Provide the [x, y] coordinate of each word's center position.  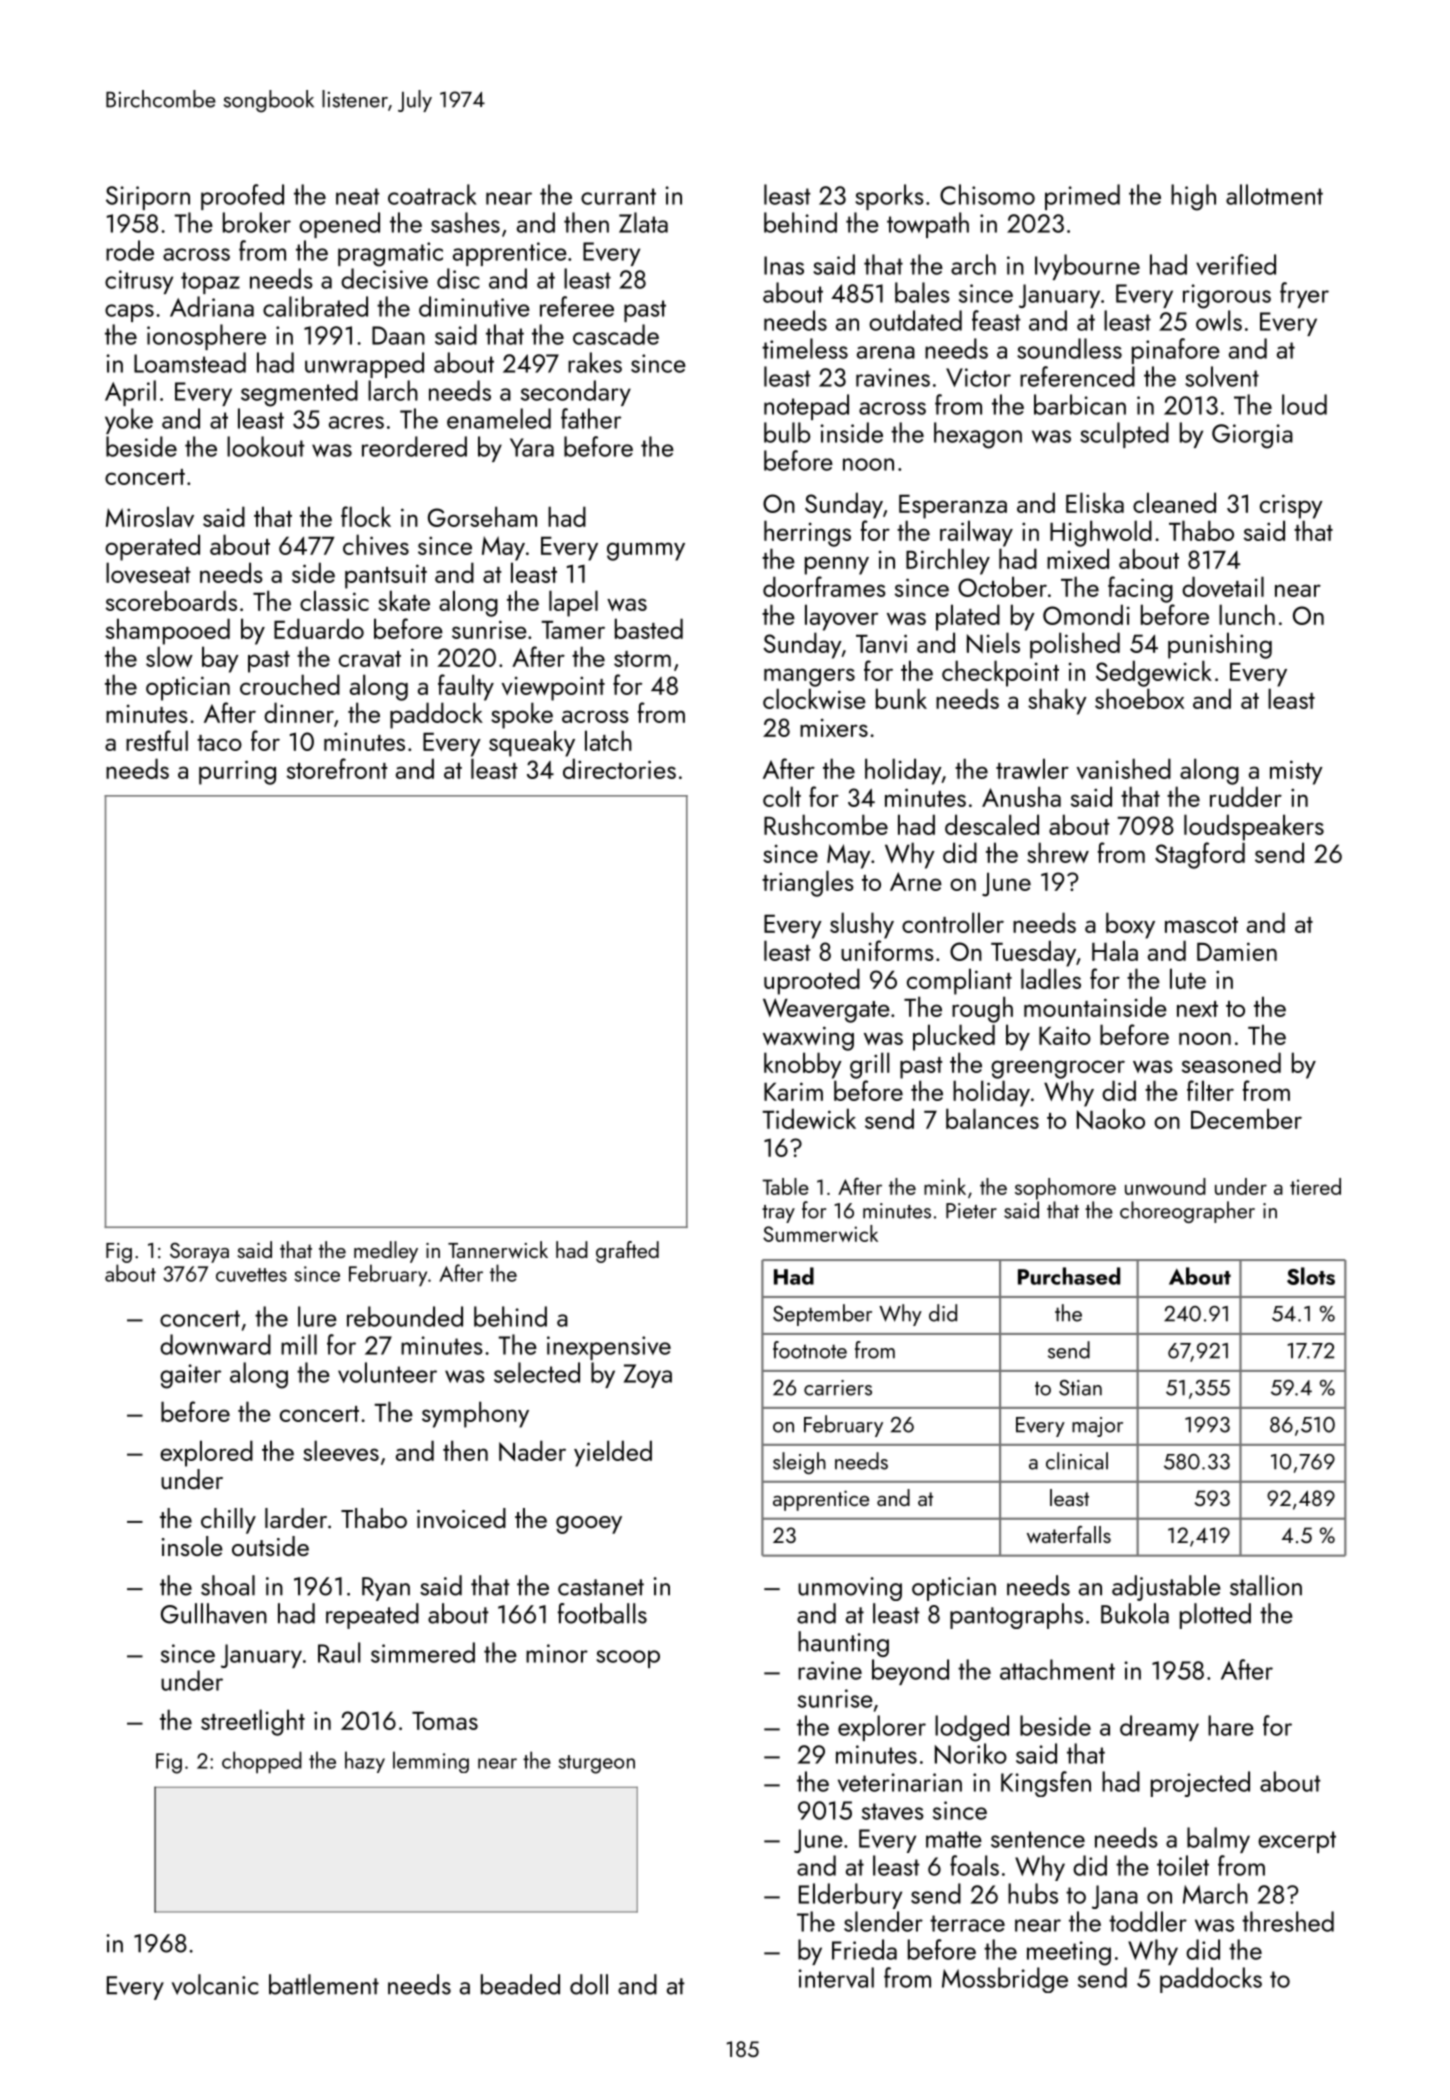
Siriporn [148, 198]
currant [618, 196]
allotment [1274, 194]
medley [386, 1252]
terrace [967, 1923]
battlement [324, 1984]
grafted [627, 1252]
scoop [628, 1659]
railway [976, 533]
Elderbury [850, 1896]
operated [152, 547]
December [1246, 1118]
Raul [339, 1652]
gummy [646, 551]
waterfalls [1069, 1534]
